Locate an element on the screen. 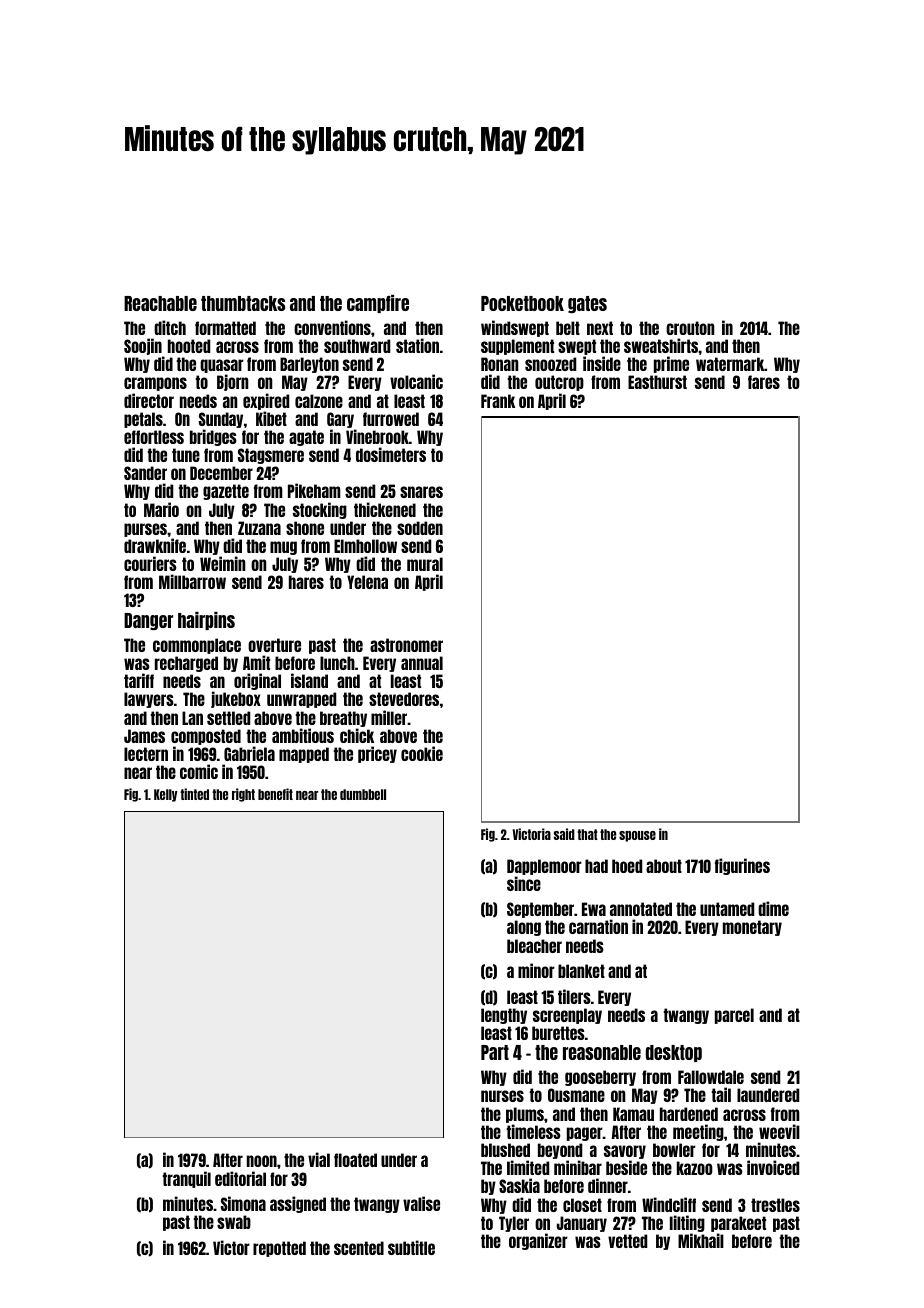 The width and height of the screenshot is (924, 1308). campfire is located at coordinates (378, 304).
